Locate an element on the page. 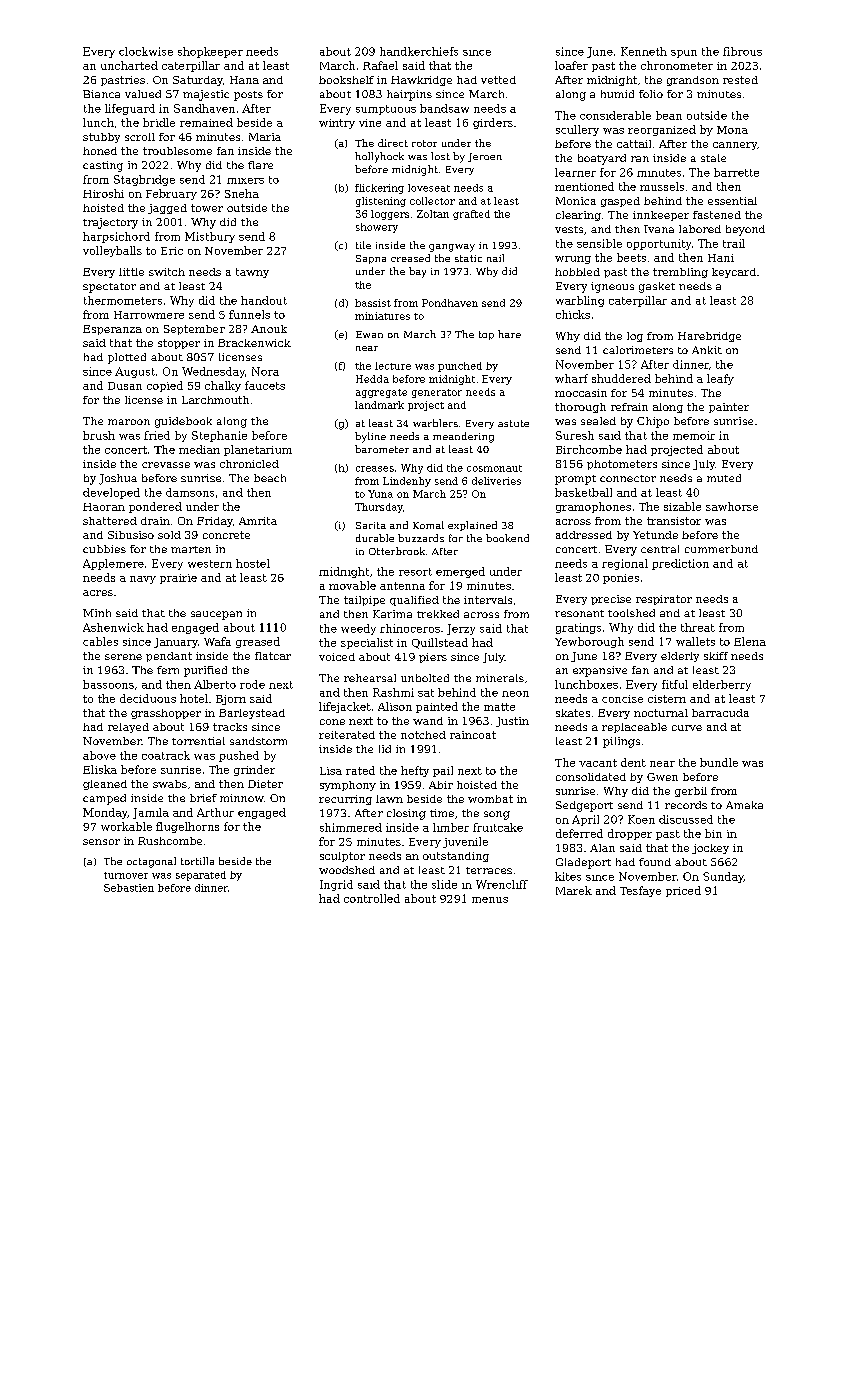  Friday is located at coordinates (215, 522).
